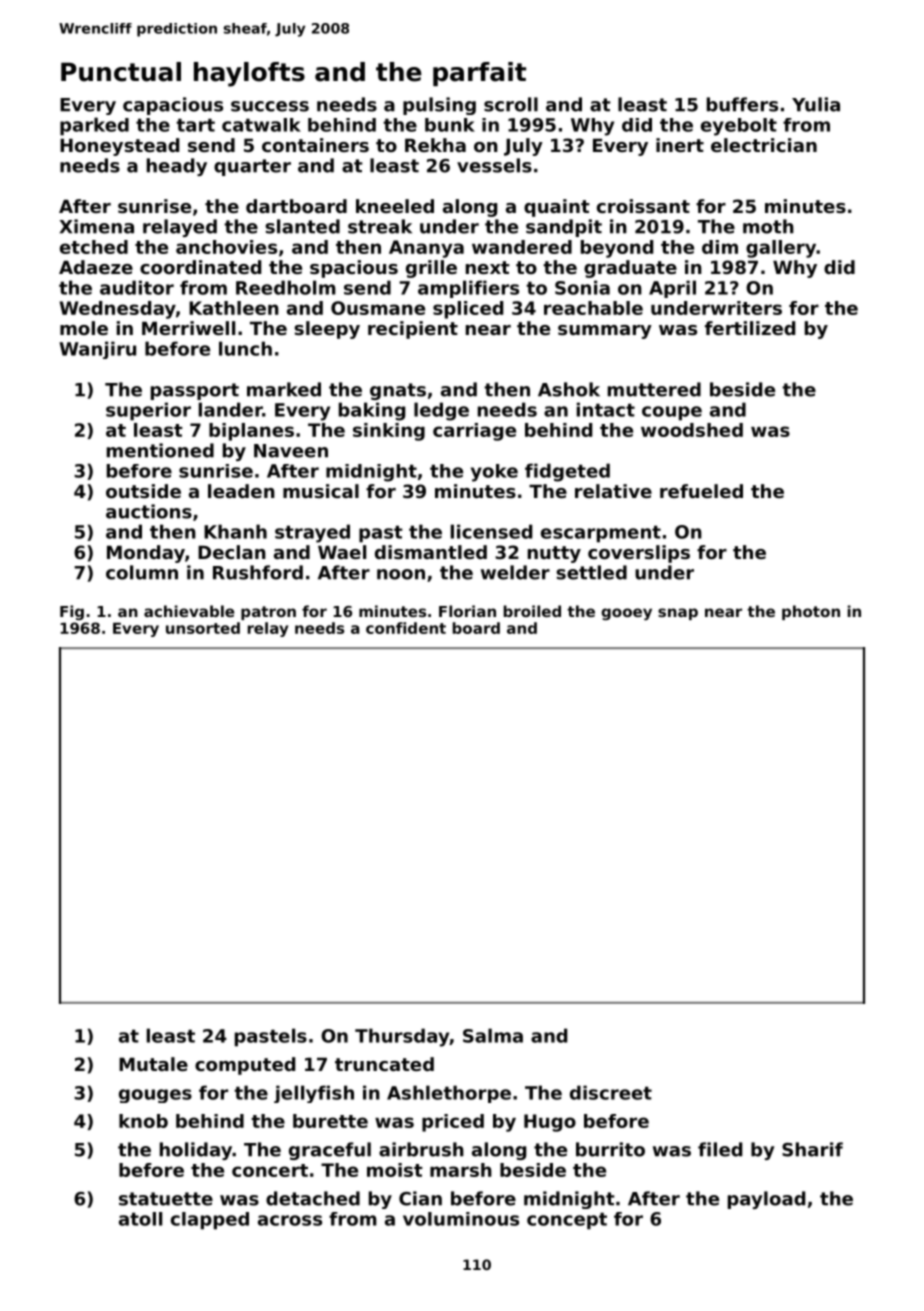 The width and height of the document is (924, 1311). I want to click on Sharif, so click(812, 1149).
